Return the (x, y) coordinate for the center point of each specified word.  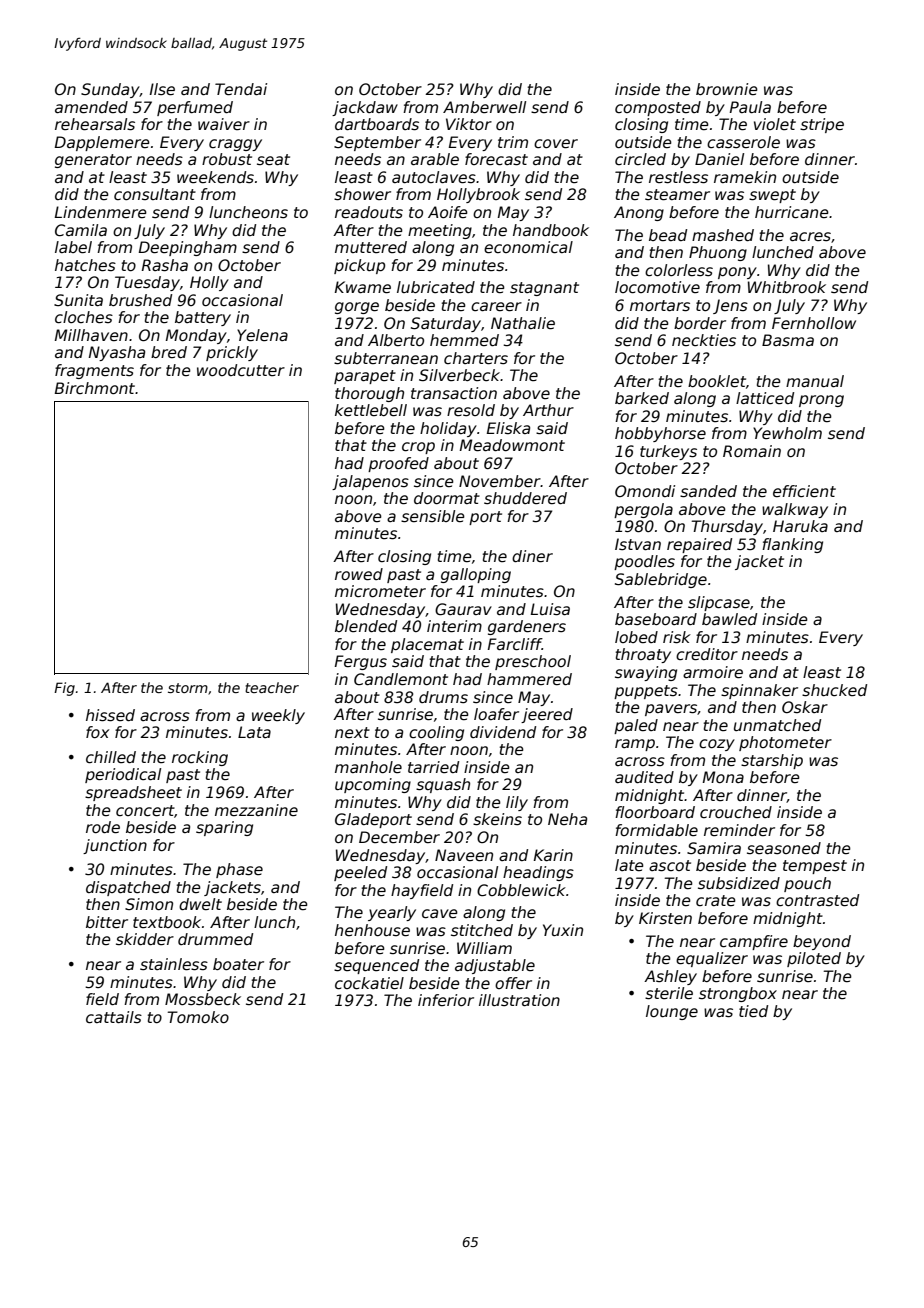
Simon (149, 904)
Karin (553, 855)
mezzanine (256, 810)
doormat (447, 498)
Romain (752, 451)
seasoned (784, 848)
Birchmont (95, 388)
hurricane (792, 212)
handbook (551, 230)
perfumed (195, 108)
